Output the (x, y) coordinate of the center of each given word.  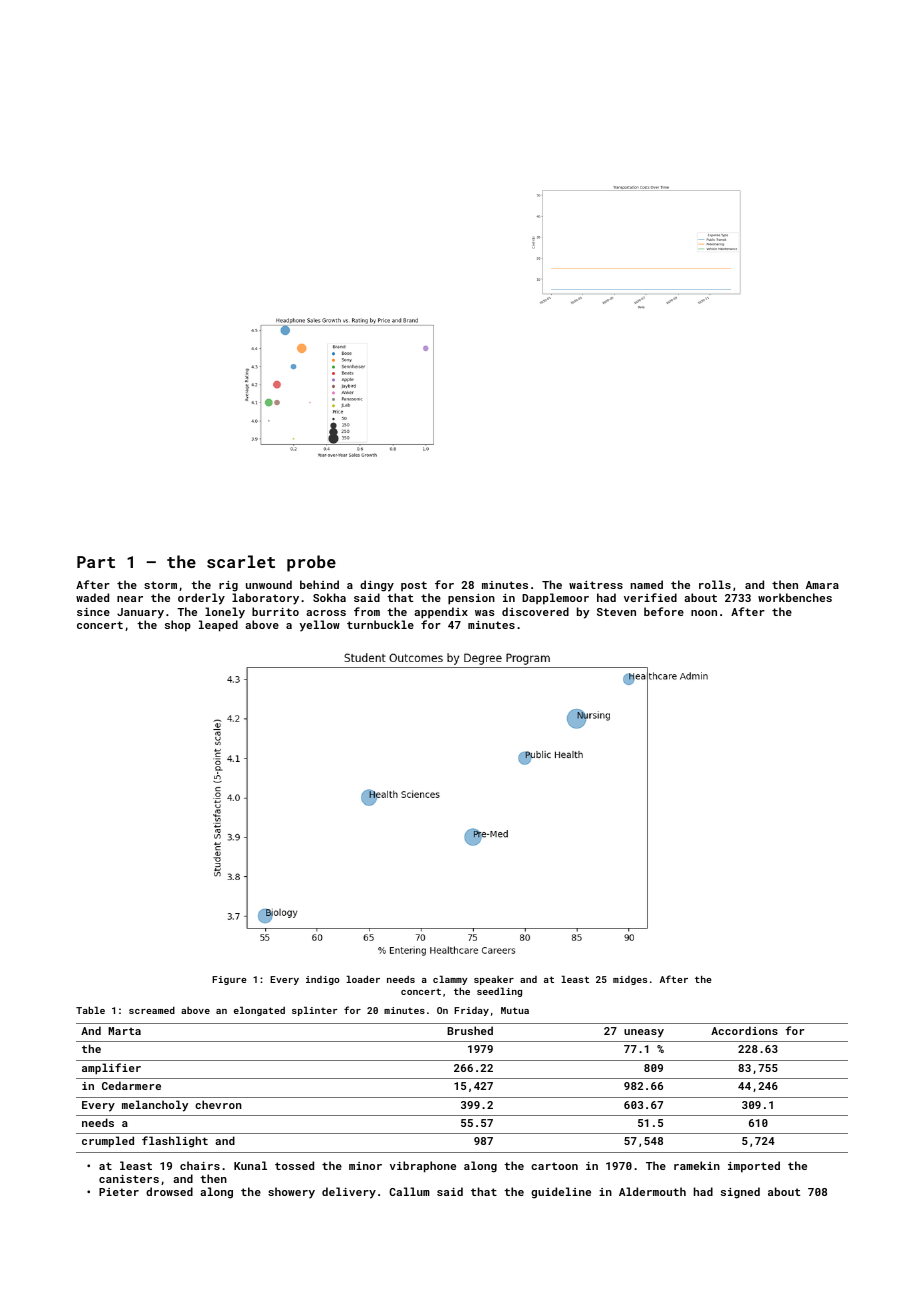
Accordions (744, 1030)
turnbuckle (380, 624)
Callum (409, 1191)
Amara (822, 585)
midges (630, 980)
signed (740, 1193)
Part (96, 562)
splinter (314, 1011)
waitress (596, 585)
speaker (494, 980)
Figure (229, 980)
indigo (323, 980)
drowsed (169, 1191)
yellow (320, 626)
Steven (616, 612)
